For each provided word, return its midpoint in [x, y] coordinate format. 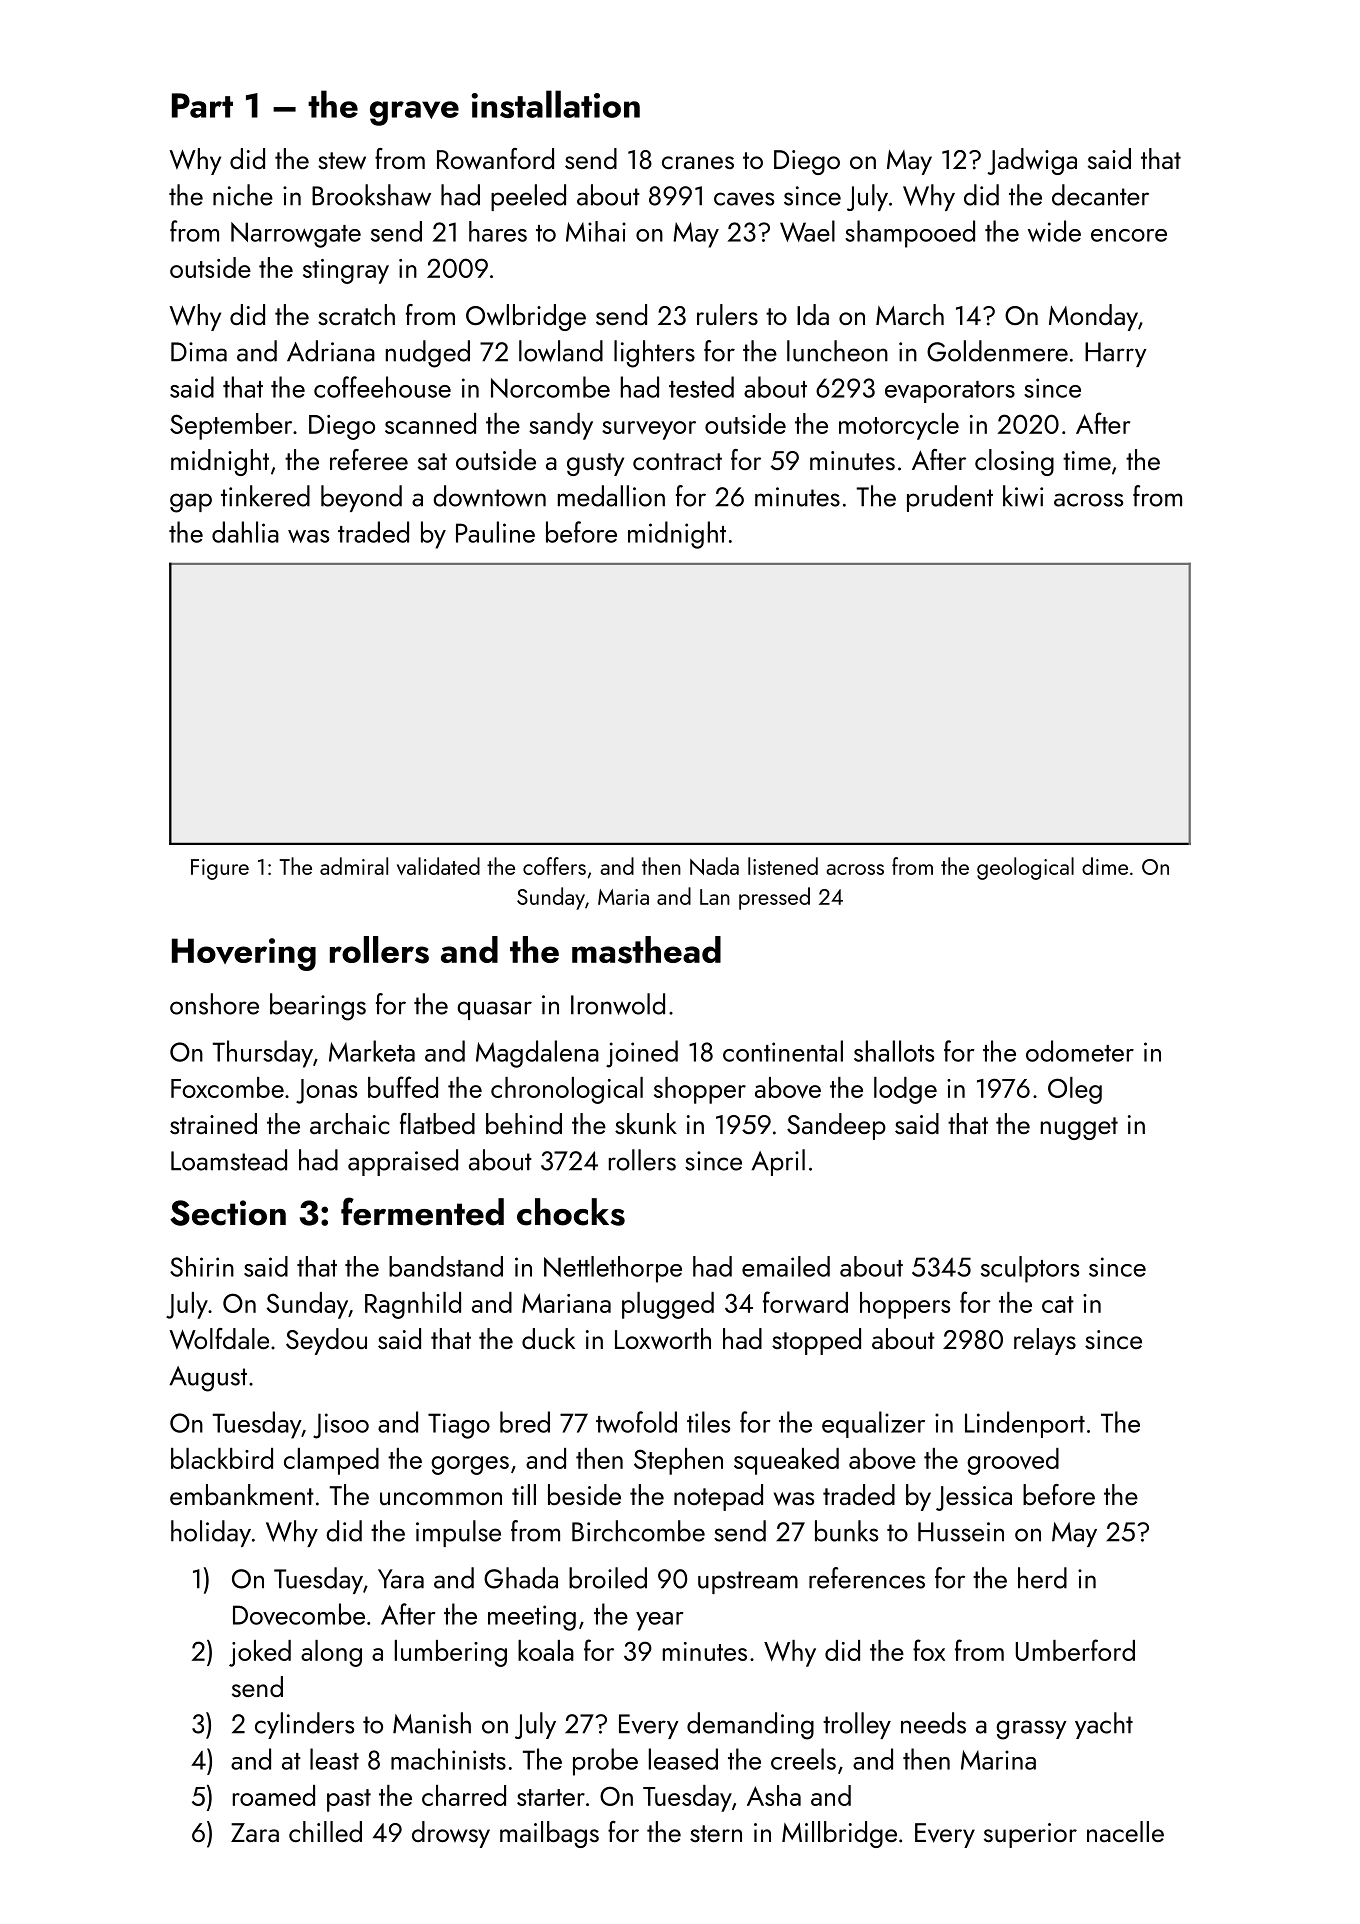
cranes [698, 162]
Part [202, 105]
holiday [211, 1533]
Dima [199, 352]
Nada [714, 866]
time [1087, 460]
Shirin [202, 1266]
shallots [894, 1051]
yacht [1104, 1725]
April [778, 1162]
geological [1025, 868]
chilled [325, 1831]
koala [546, 1650]
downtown [489, 496]
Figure [220, 869]
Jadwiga [1032, 161]
